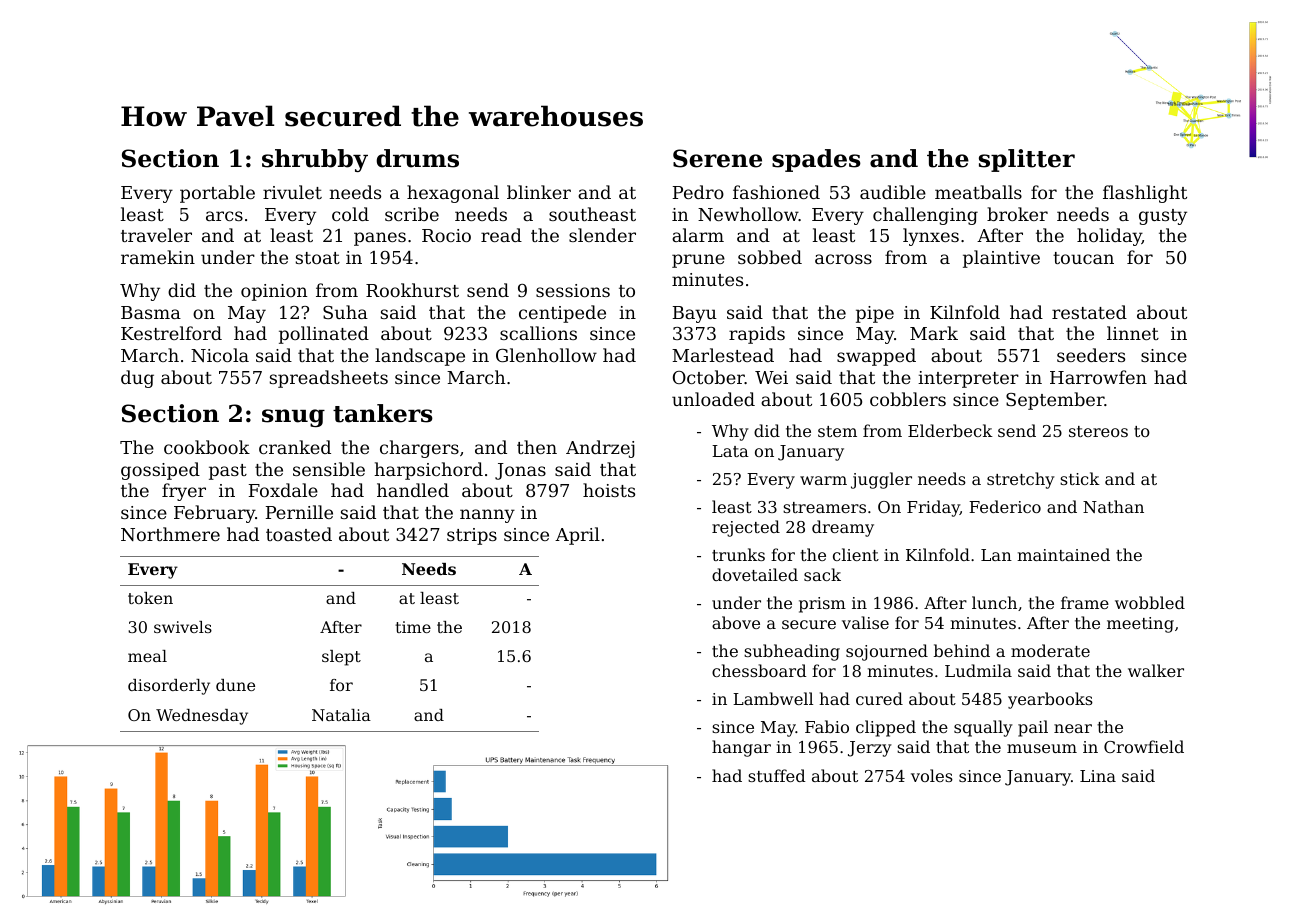 This document has width=1308, height=924. What do you see at coordinates (417, 158) in the document?
I see `drums` at bounding box center [417, 158].
